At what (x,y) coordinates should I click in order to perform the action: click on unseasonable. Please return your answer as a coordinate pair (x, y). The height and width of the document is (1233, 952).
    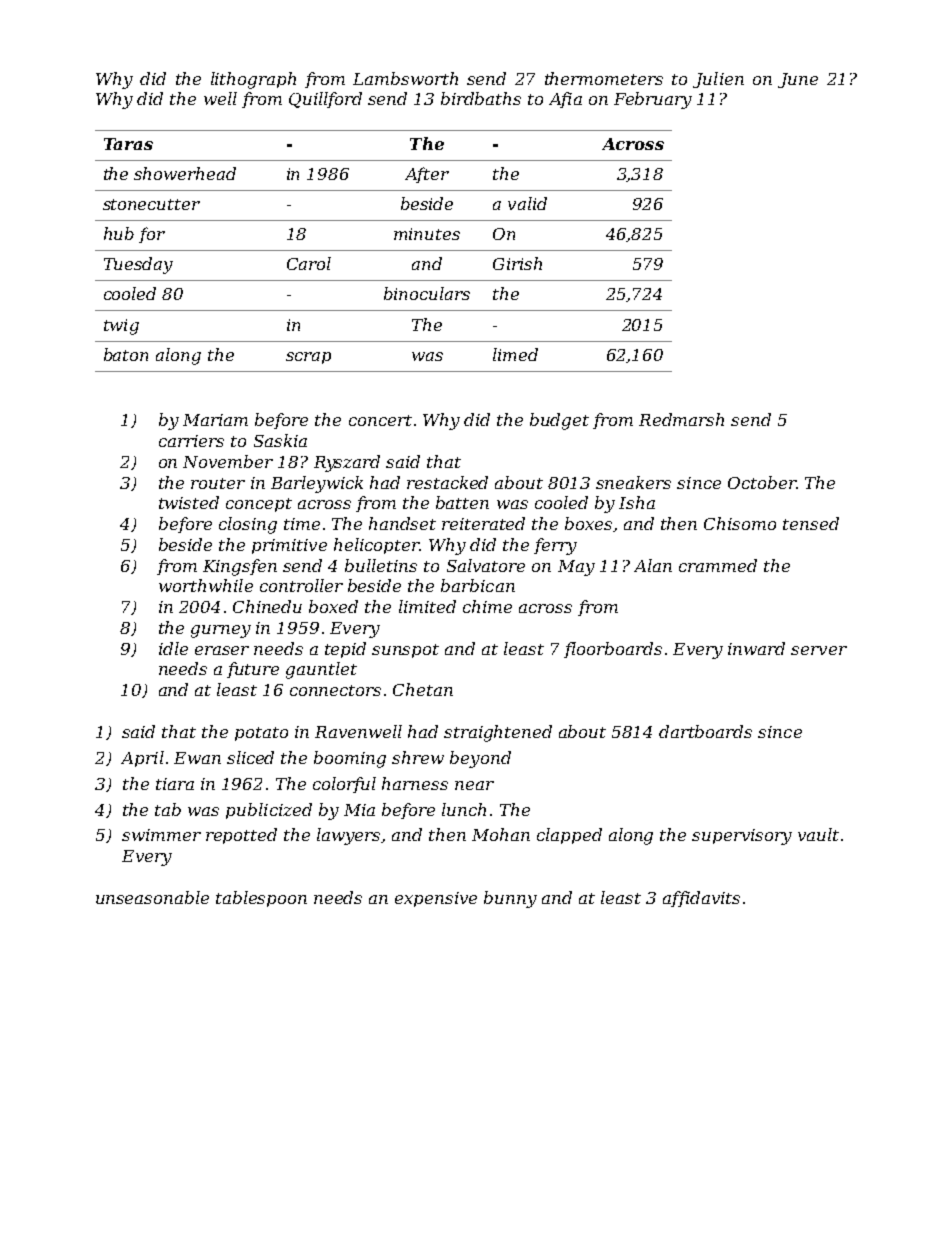
    Looking at the image, I should click on (152, 897).
